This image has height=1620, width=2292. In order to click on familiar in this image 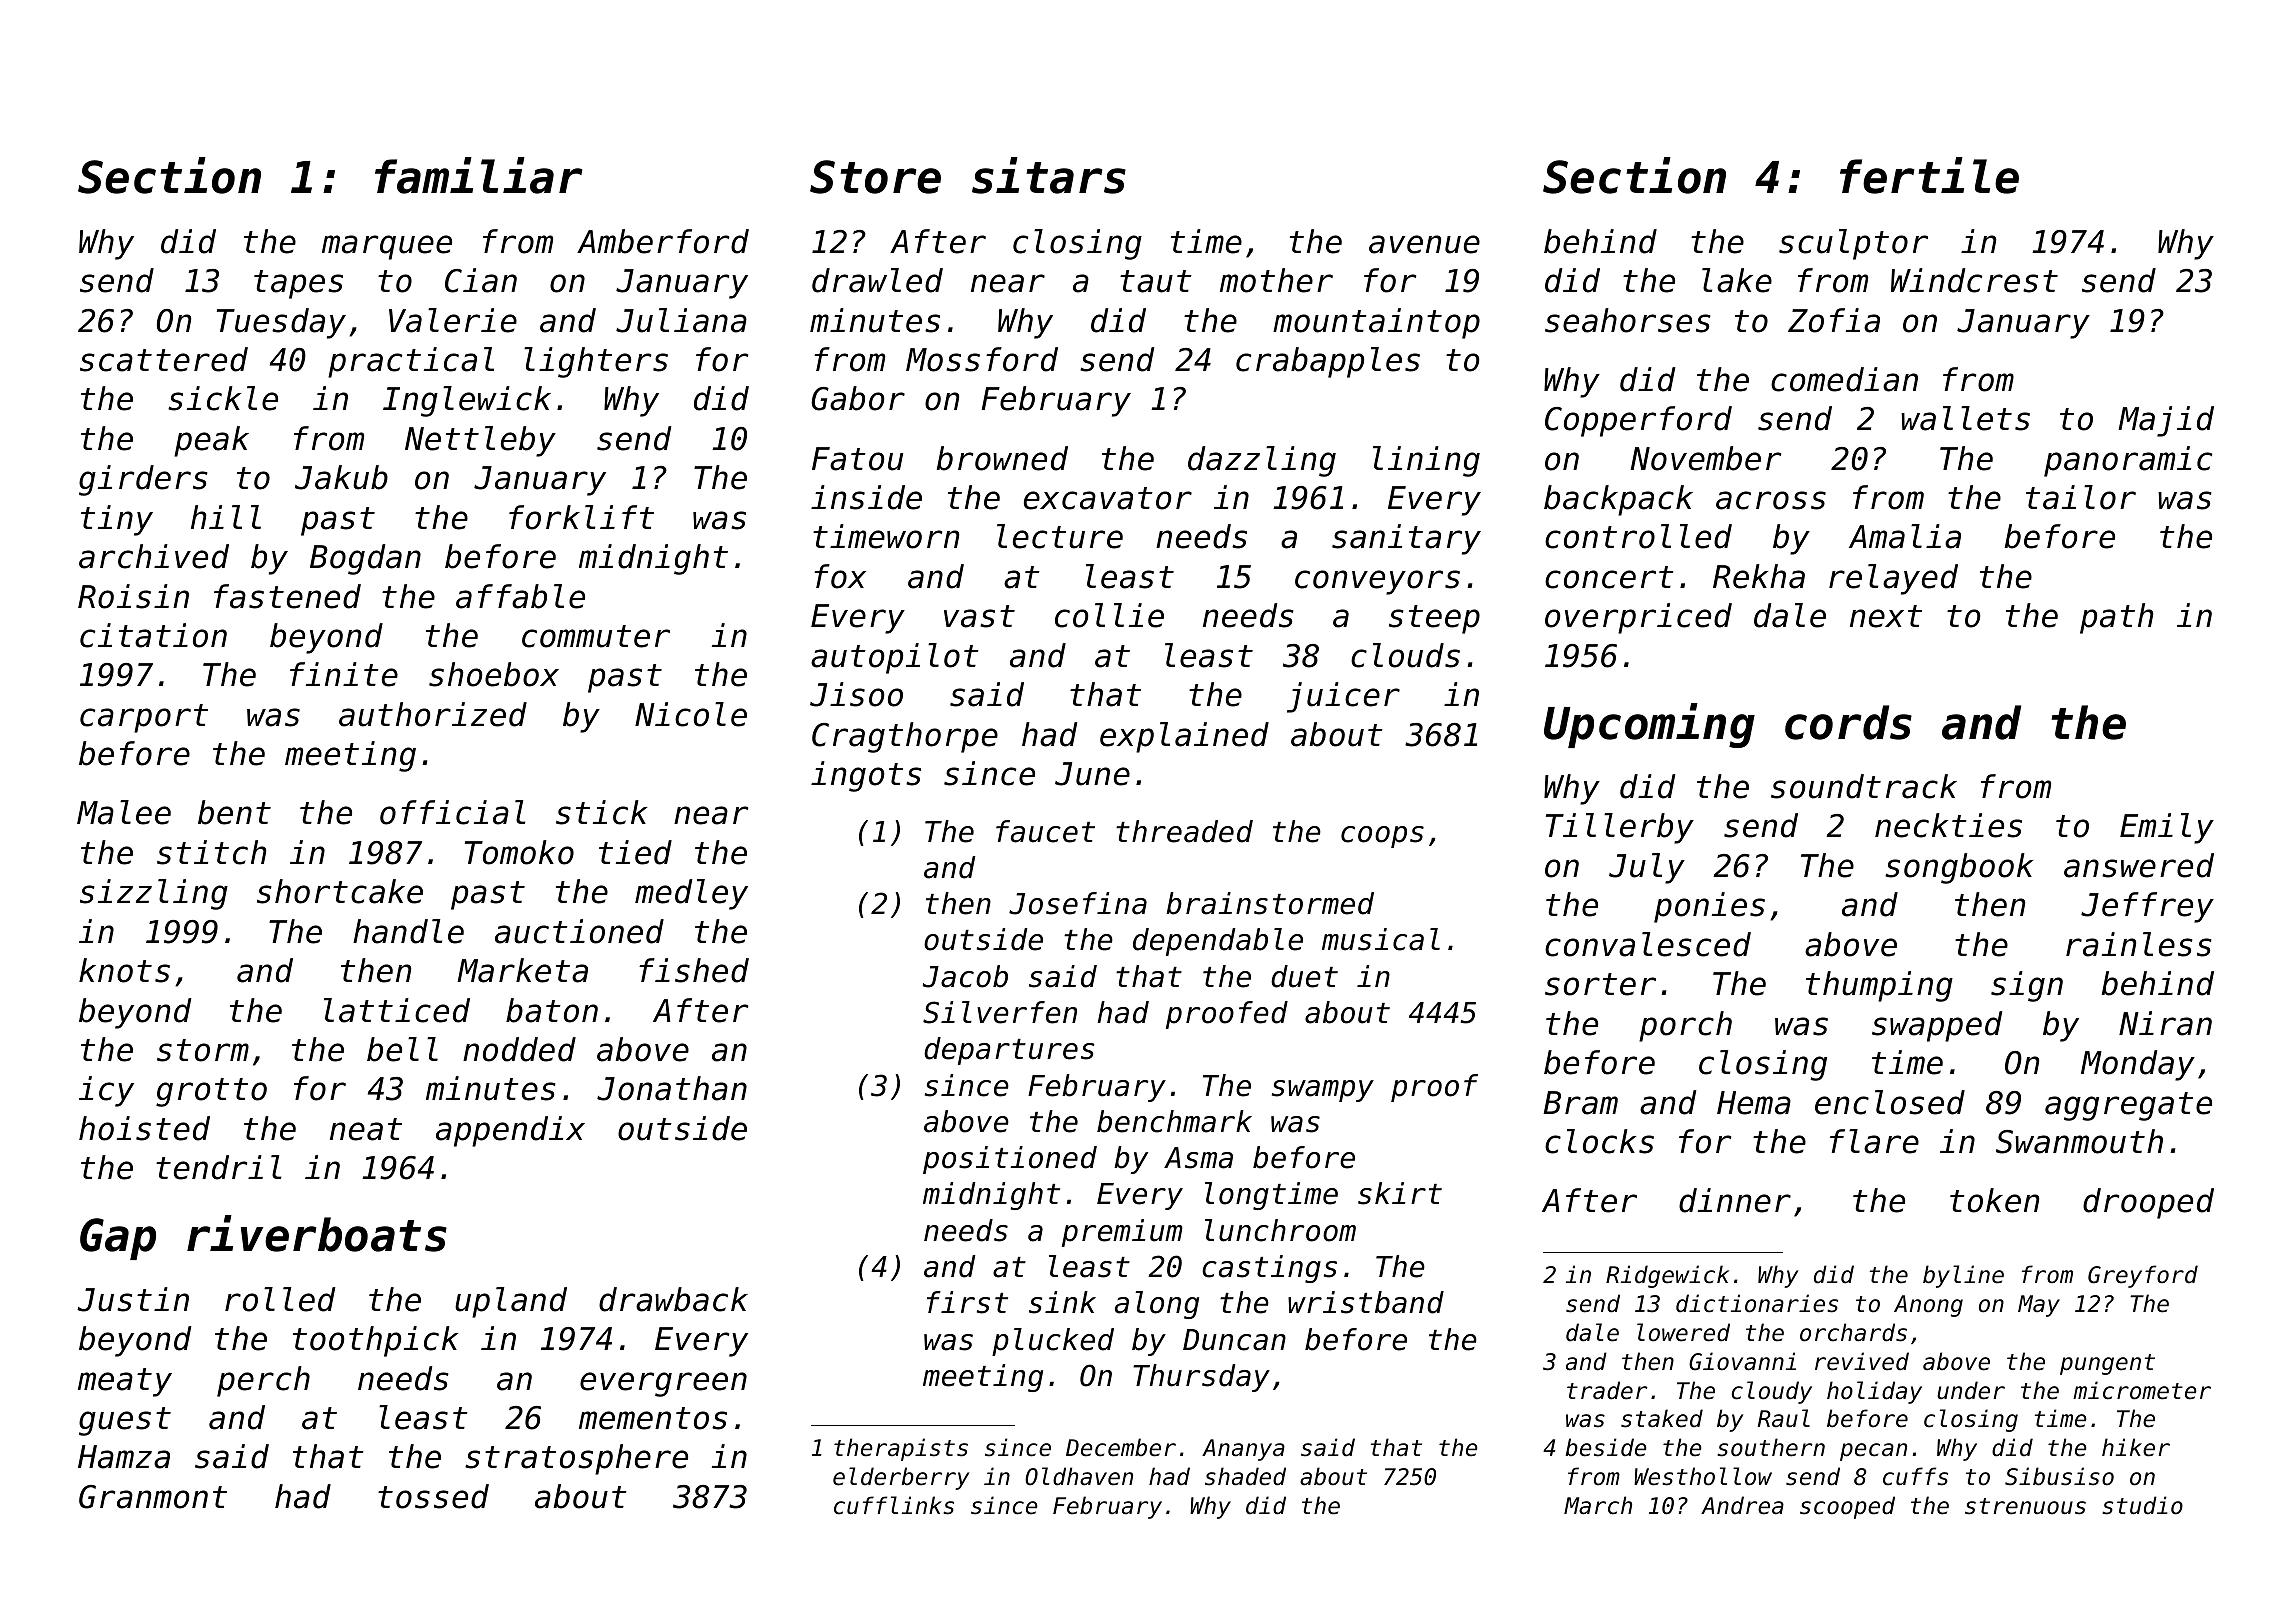, I will do `click(478, 175)`.
